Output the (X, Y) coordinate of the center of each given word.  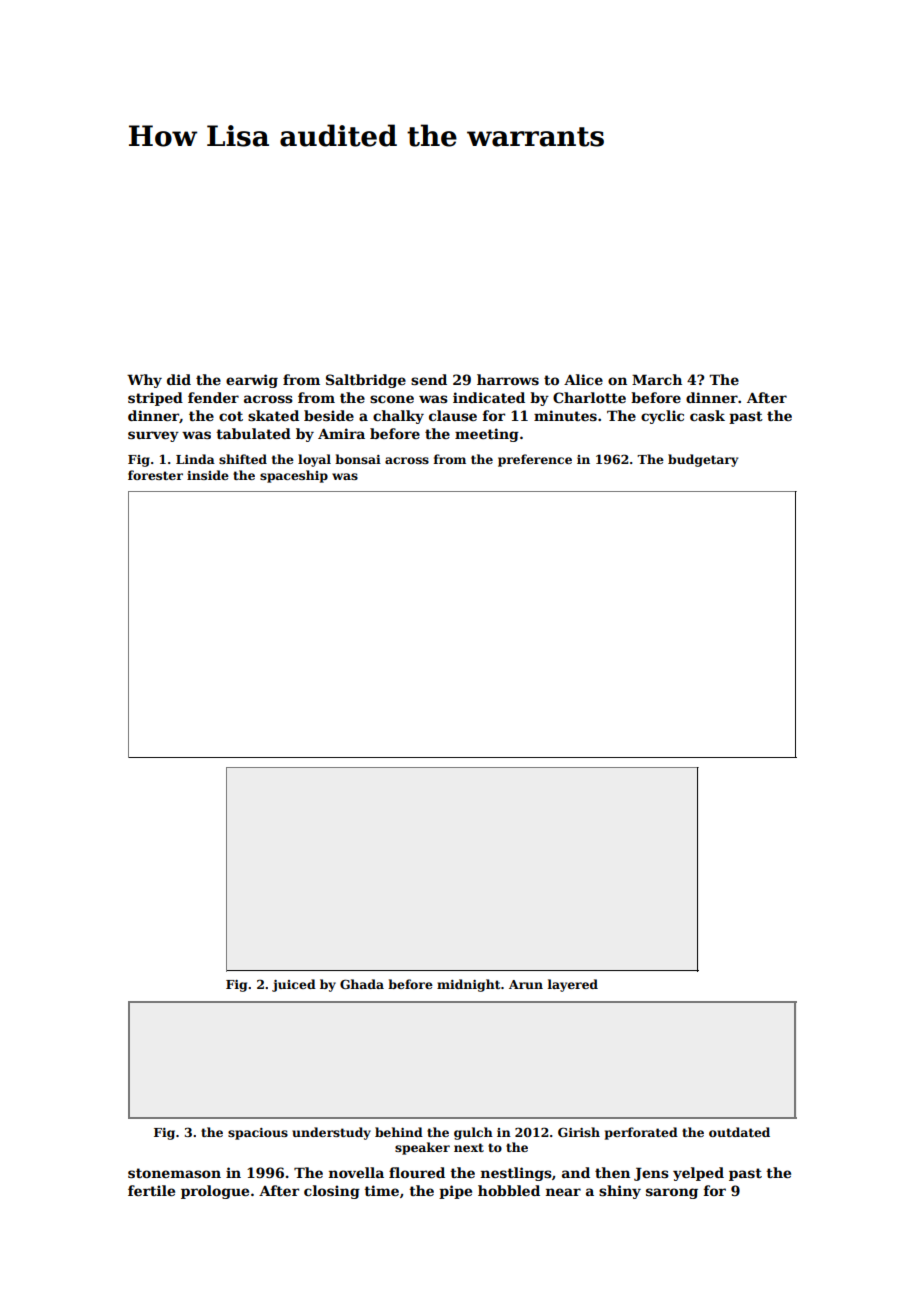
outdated (739, 1132)
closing (332, 1192)
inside (208, 475)
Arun (526, 984)
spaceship (294, 476)
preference (535, 460)
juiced (294, 985)
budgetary (703, 460)
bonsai (358, 459)
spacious (258, 1134)
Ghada (362, 984)
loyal (314, 460)
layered (573, 985)
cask (707, 415)
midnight (468, 985)
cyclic (662, 417)
